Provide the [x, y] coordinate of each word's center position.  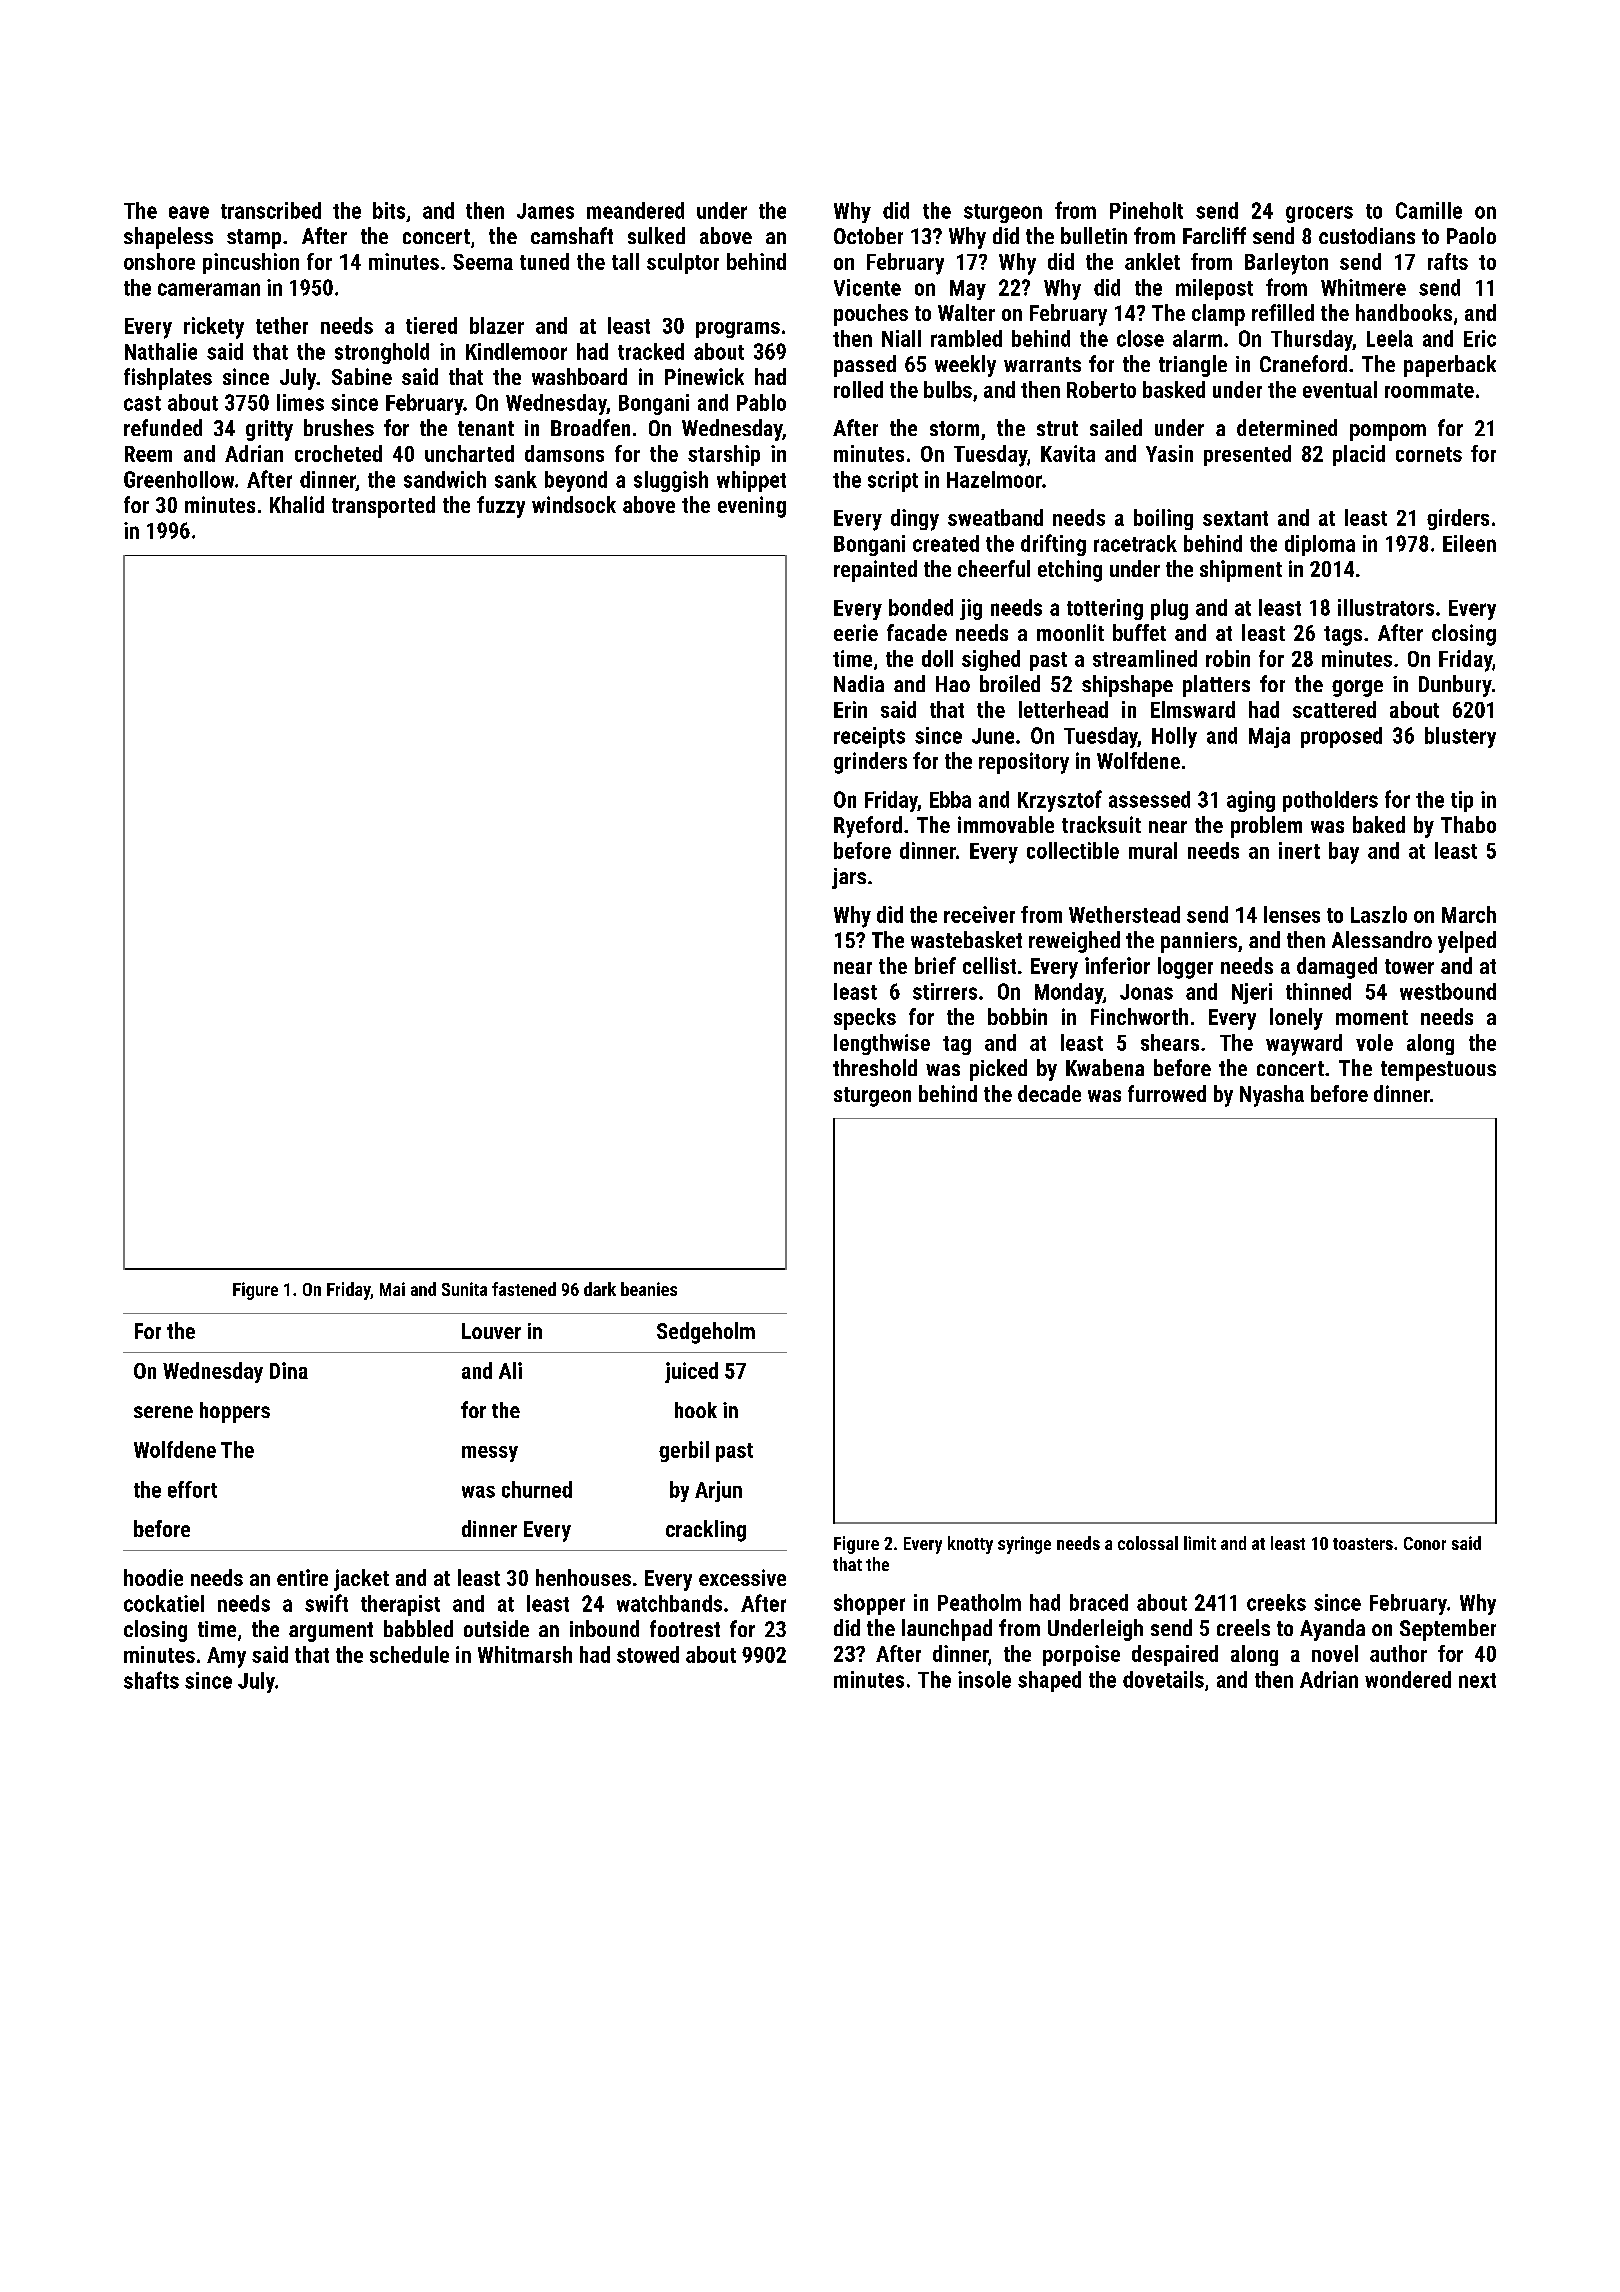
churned [537, 1489]
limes [300, 402]
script [893, 481]
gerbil [684, 1451]
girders [1458, 519]
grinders [870, 763]
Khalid [297, 504]
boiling [1163, 519]
